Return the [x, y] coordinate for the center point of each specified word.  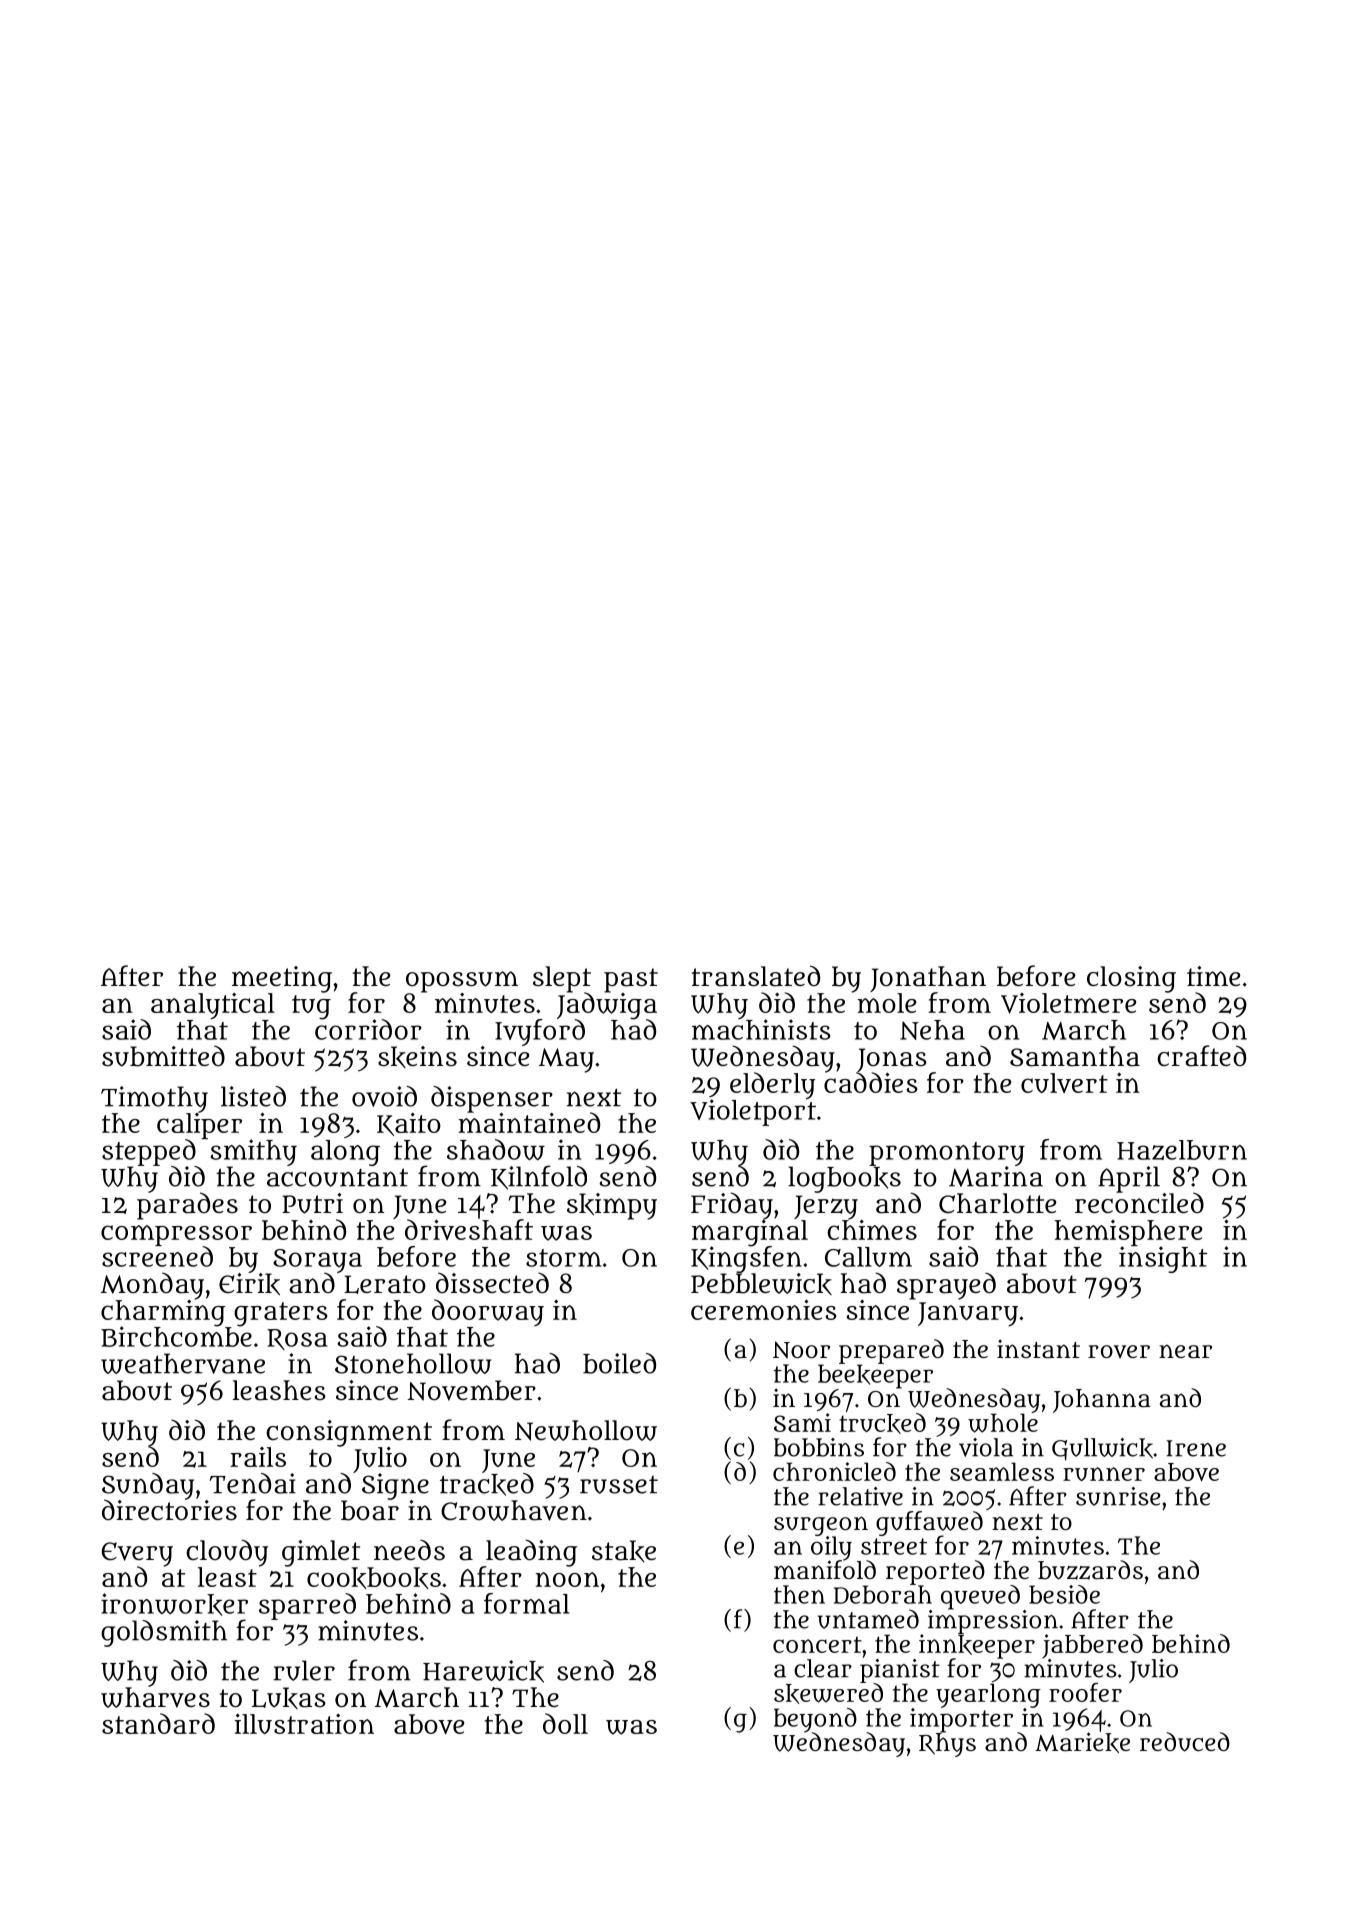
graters [281, 1314]
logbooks [844, 1179]
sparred [307, 1606]
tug [311, 1007]
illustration [304, 1724]
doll [565, 1723]
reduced [1185, 1742]
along [345, 1153]
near [1185, 1351]
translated [755, 976]
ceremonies [764, 1310]
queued [980, 1597]
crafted [1201, 1056]
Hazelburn [1182, 1150]
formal [527, 1603]
